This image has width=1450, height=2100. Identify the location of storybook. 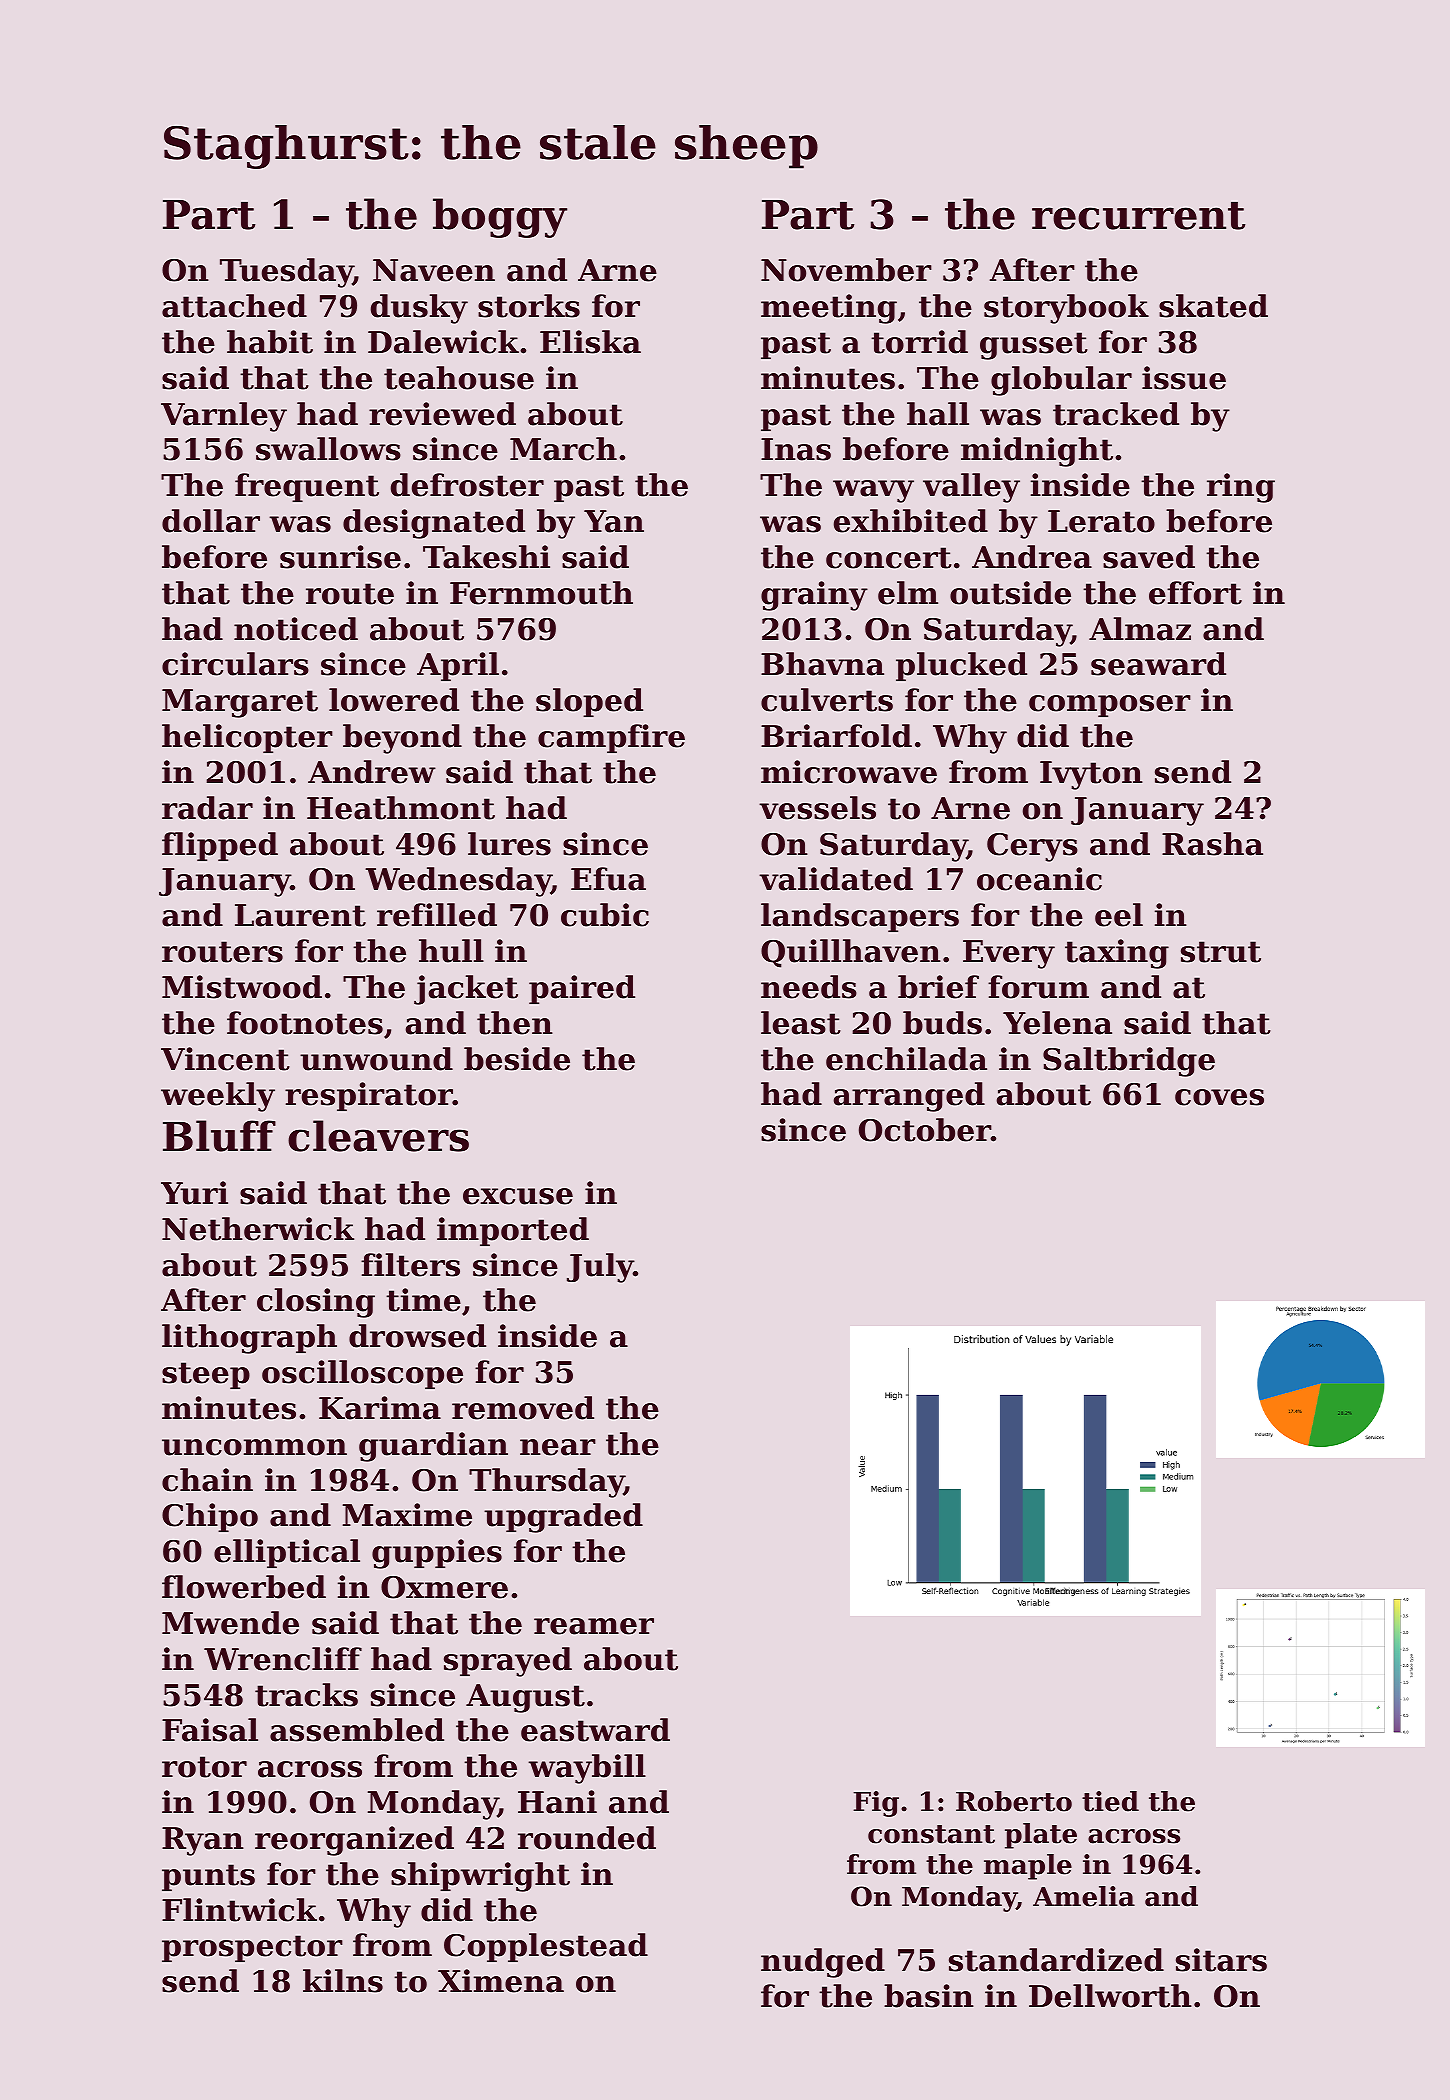
(1066, 309).
